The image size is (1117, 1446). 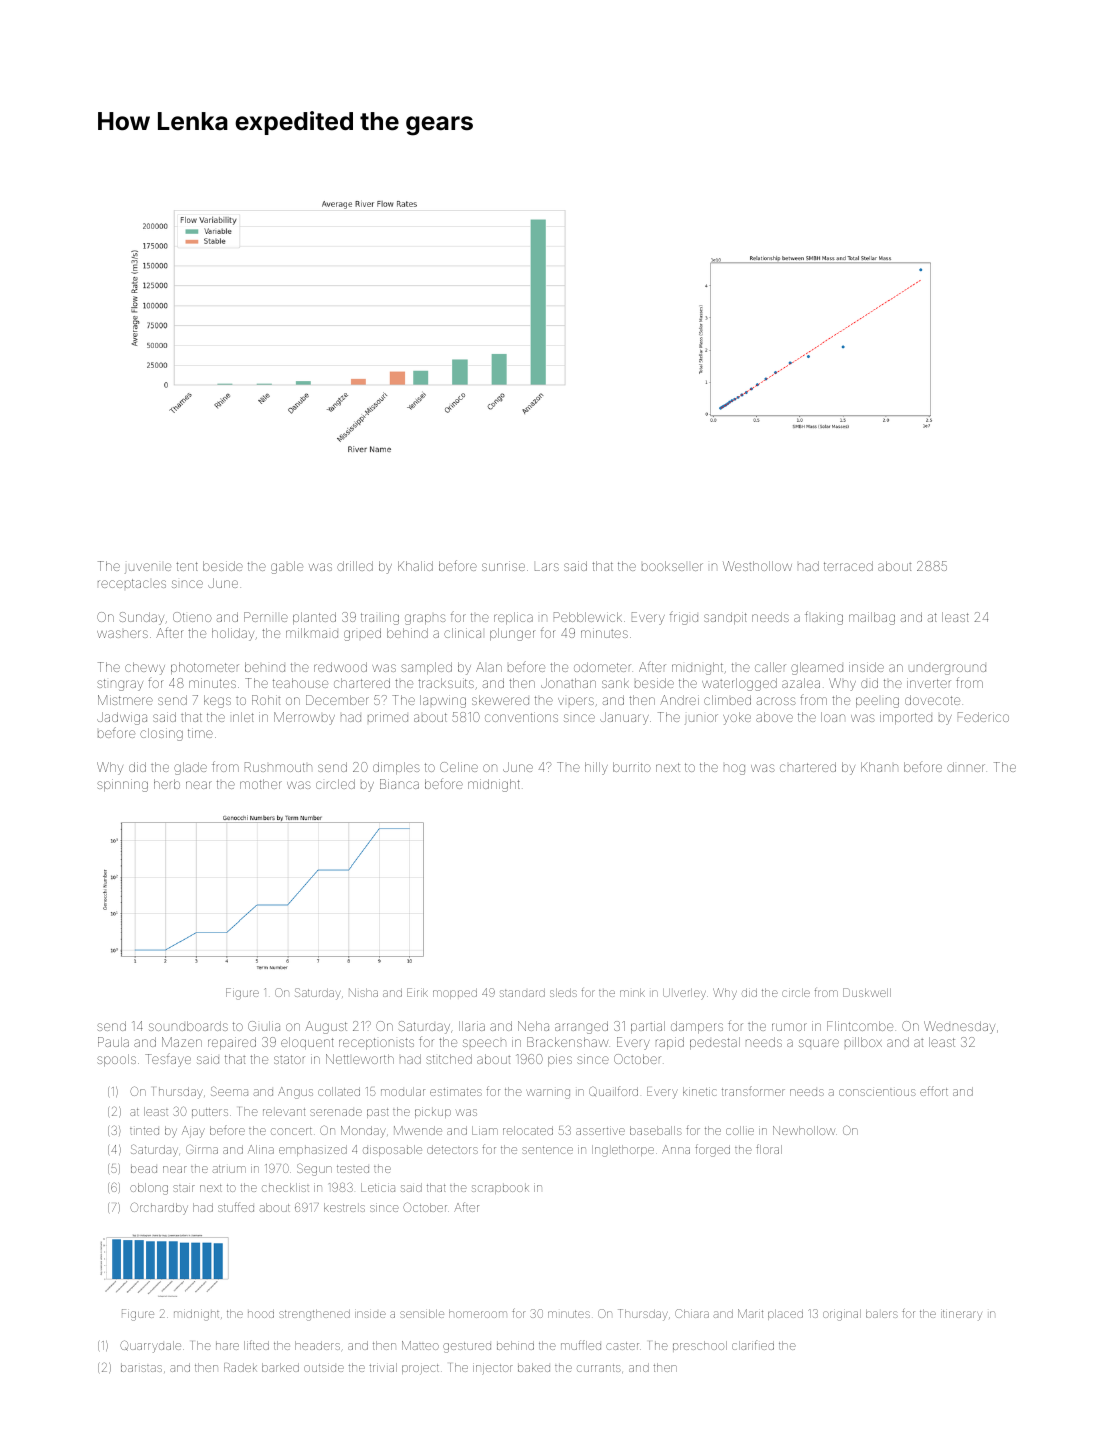 What do you see at coordinates (159, 1208) in the screenshot?
I see `Orchardby` at bounding box center [159, 1208].
